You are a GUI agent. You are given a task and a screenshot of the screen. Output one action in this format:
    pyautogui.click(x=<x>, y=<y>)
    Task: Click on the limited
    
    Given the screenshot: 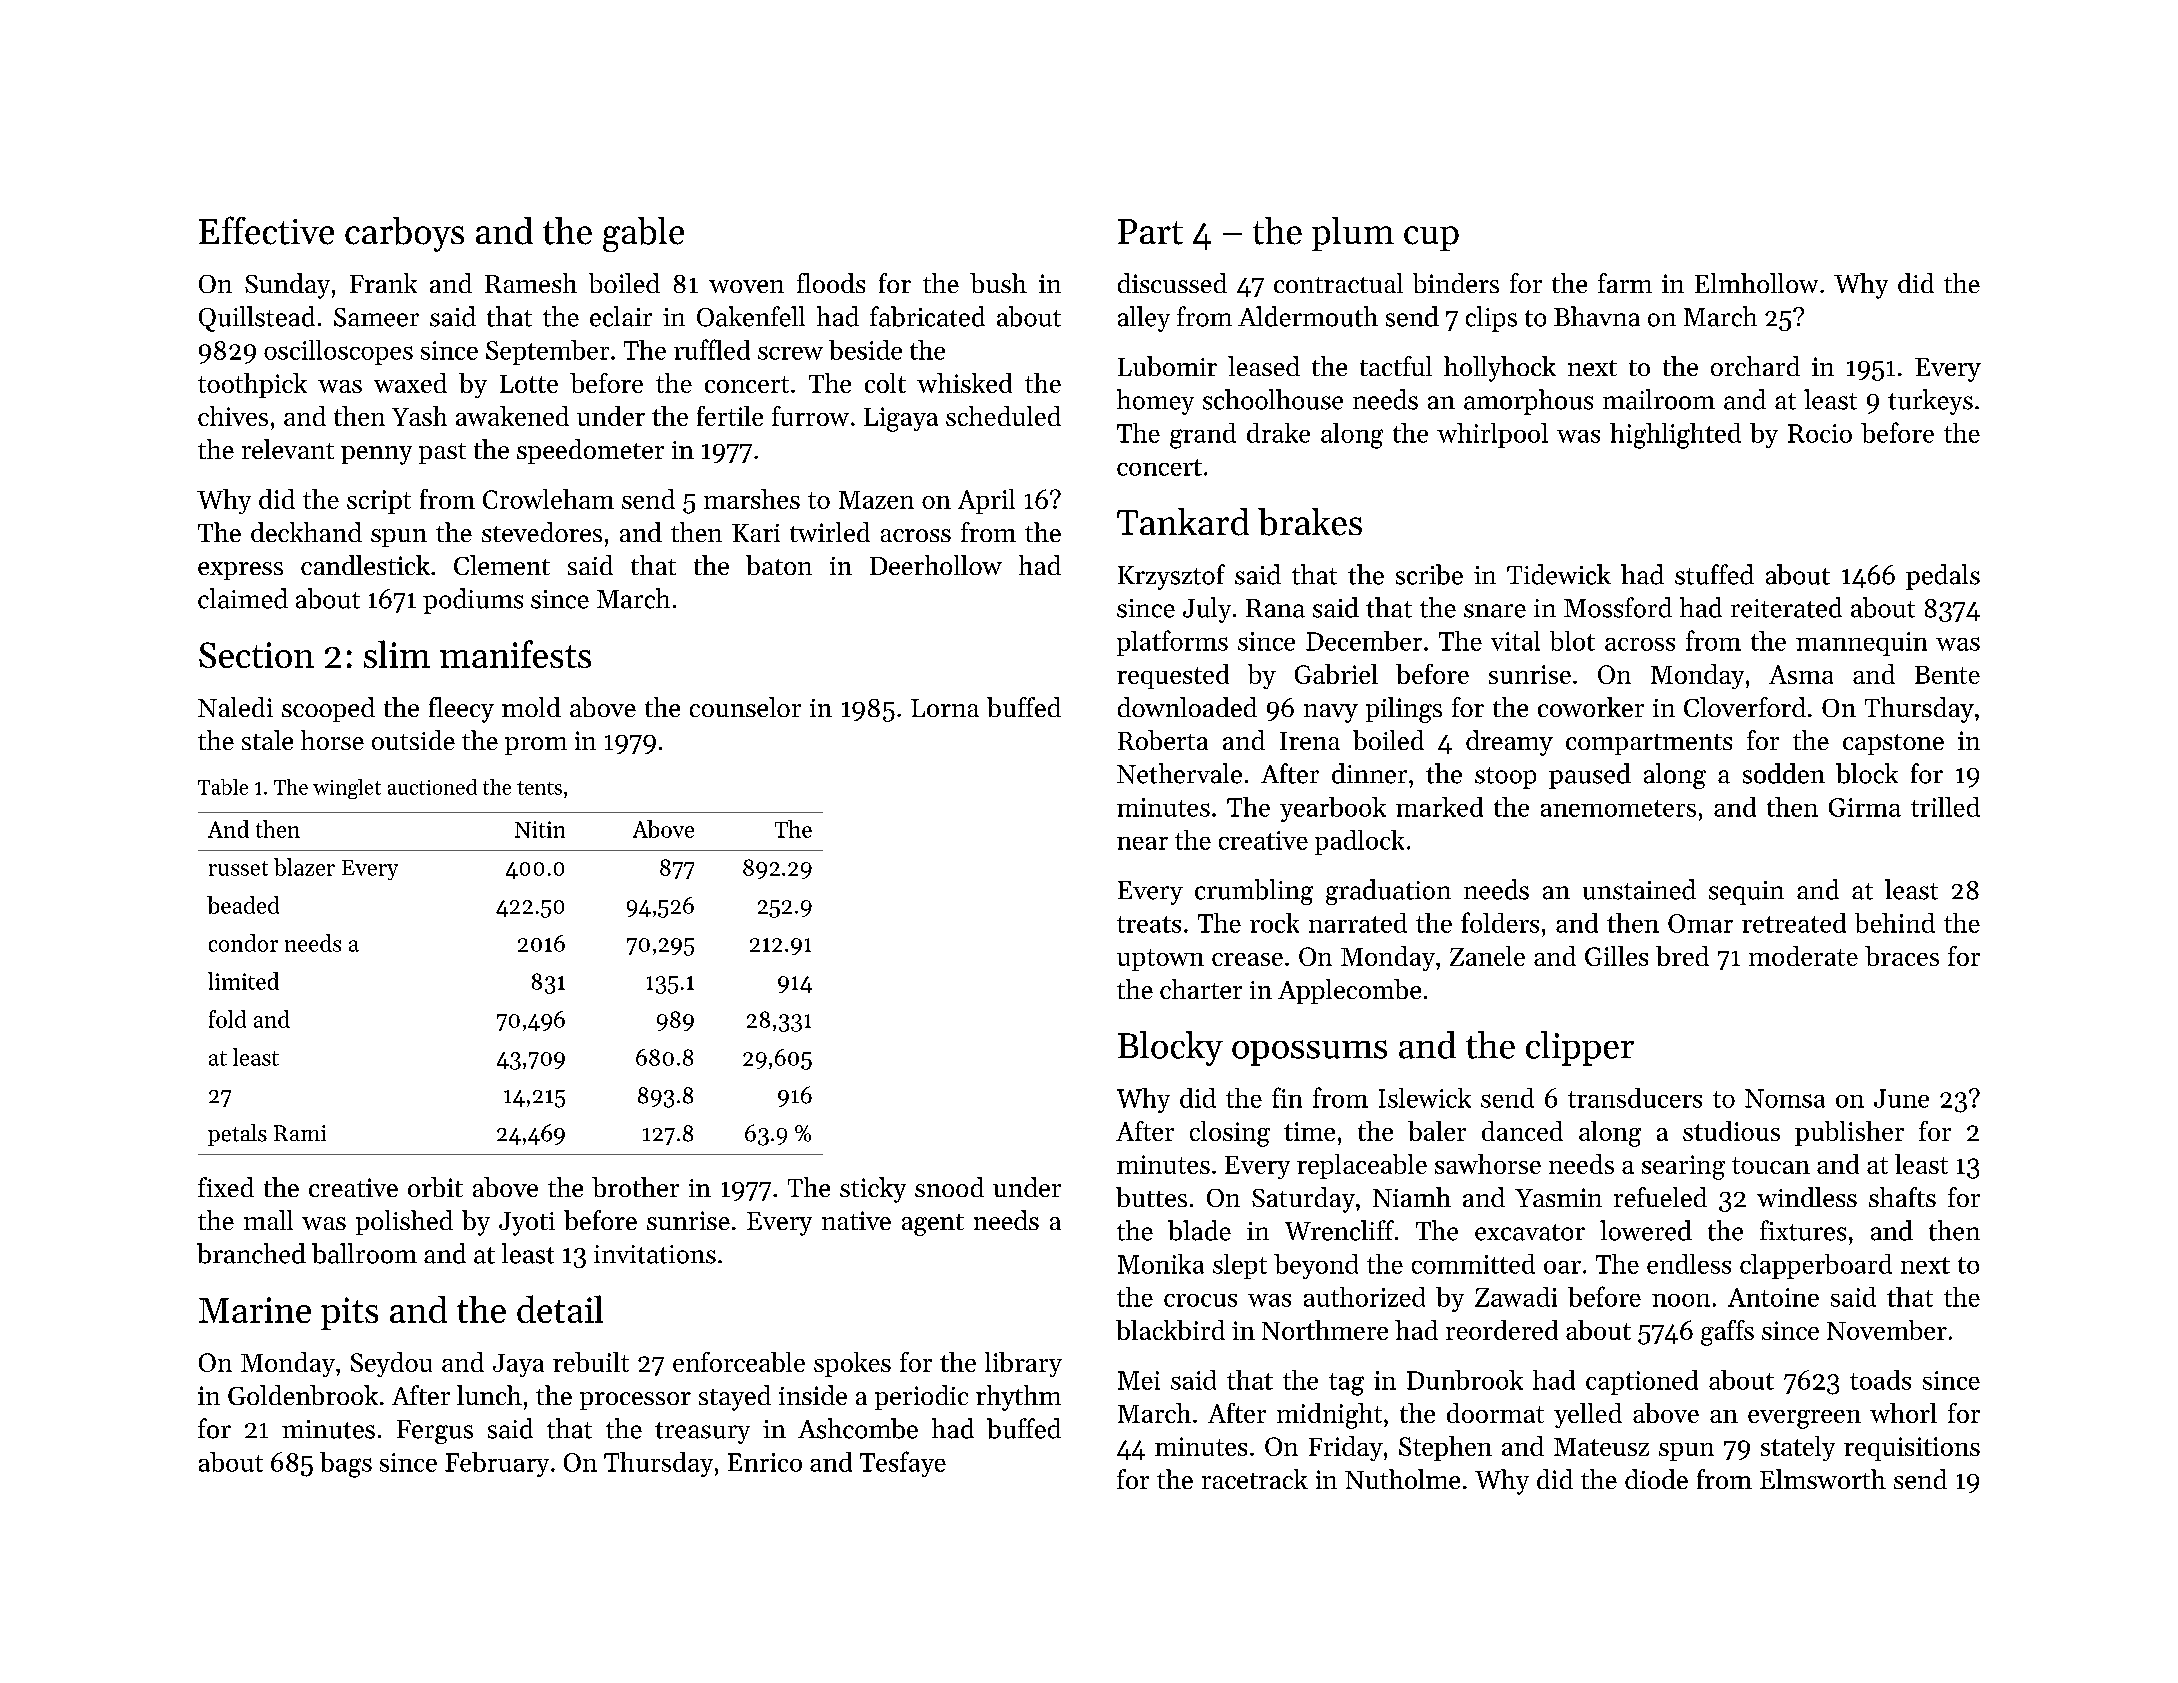 What is the action you would take?
    pyautogui.click(x=243, y=981)
